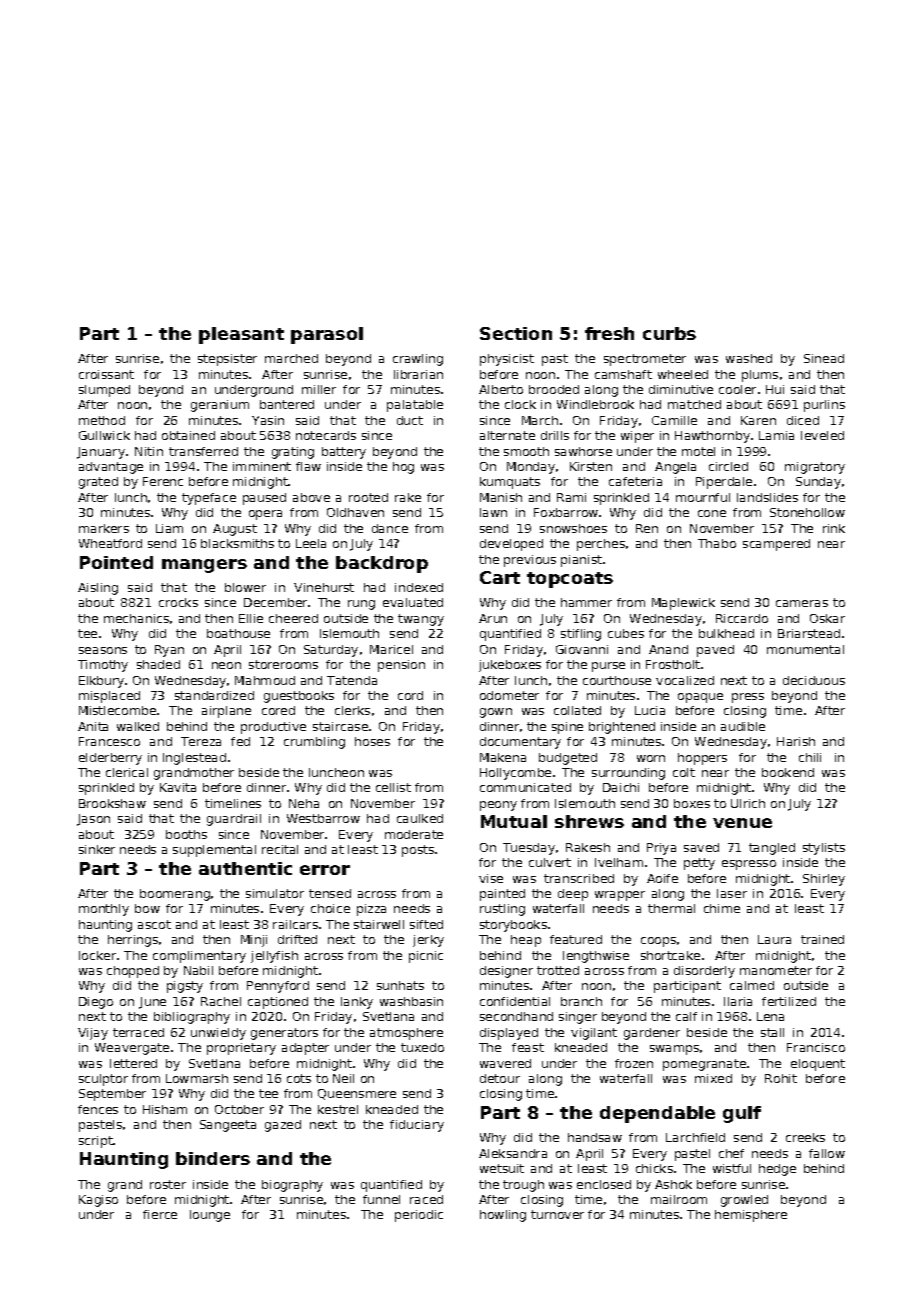 The image size is (924, 1308). I want to click on hemisphere, so click(751, 1216).
